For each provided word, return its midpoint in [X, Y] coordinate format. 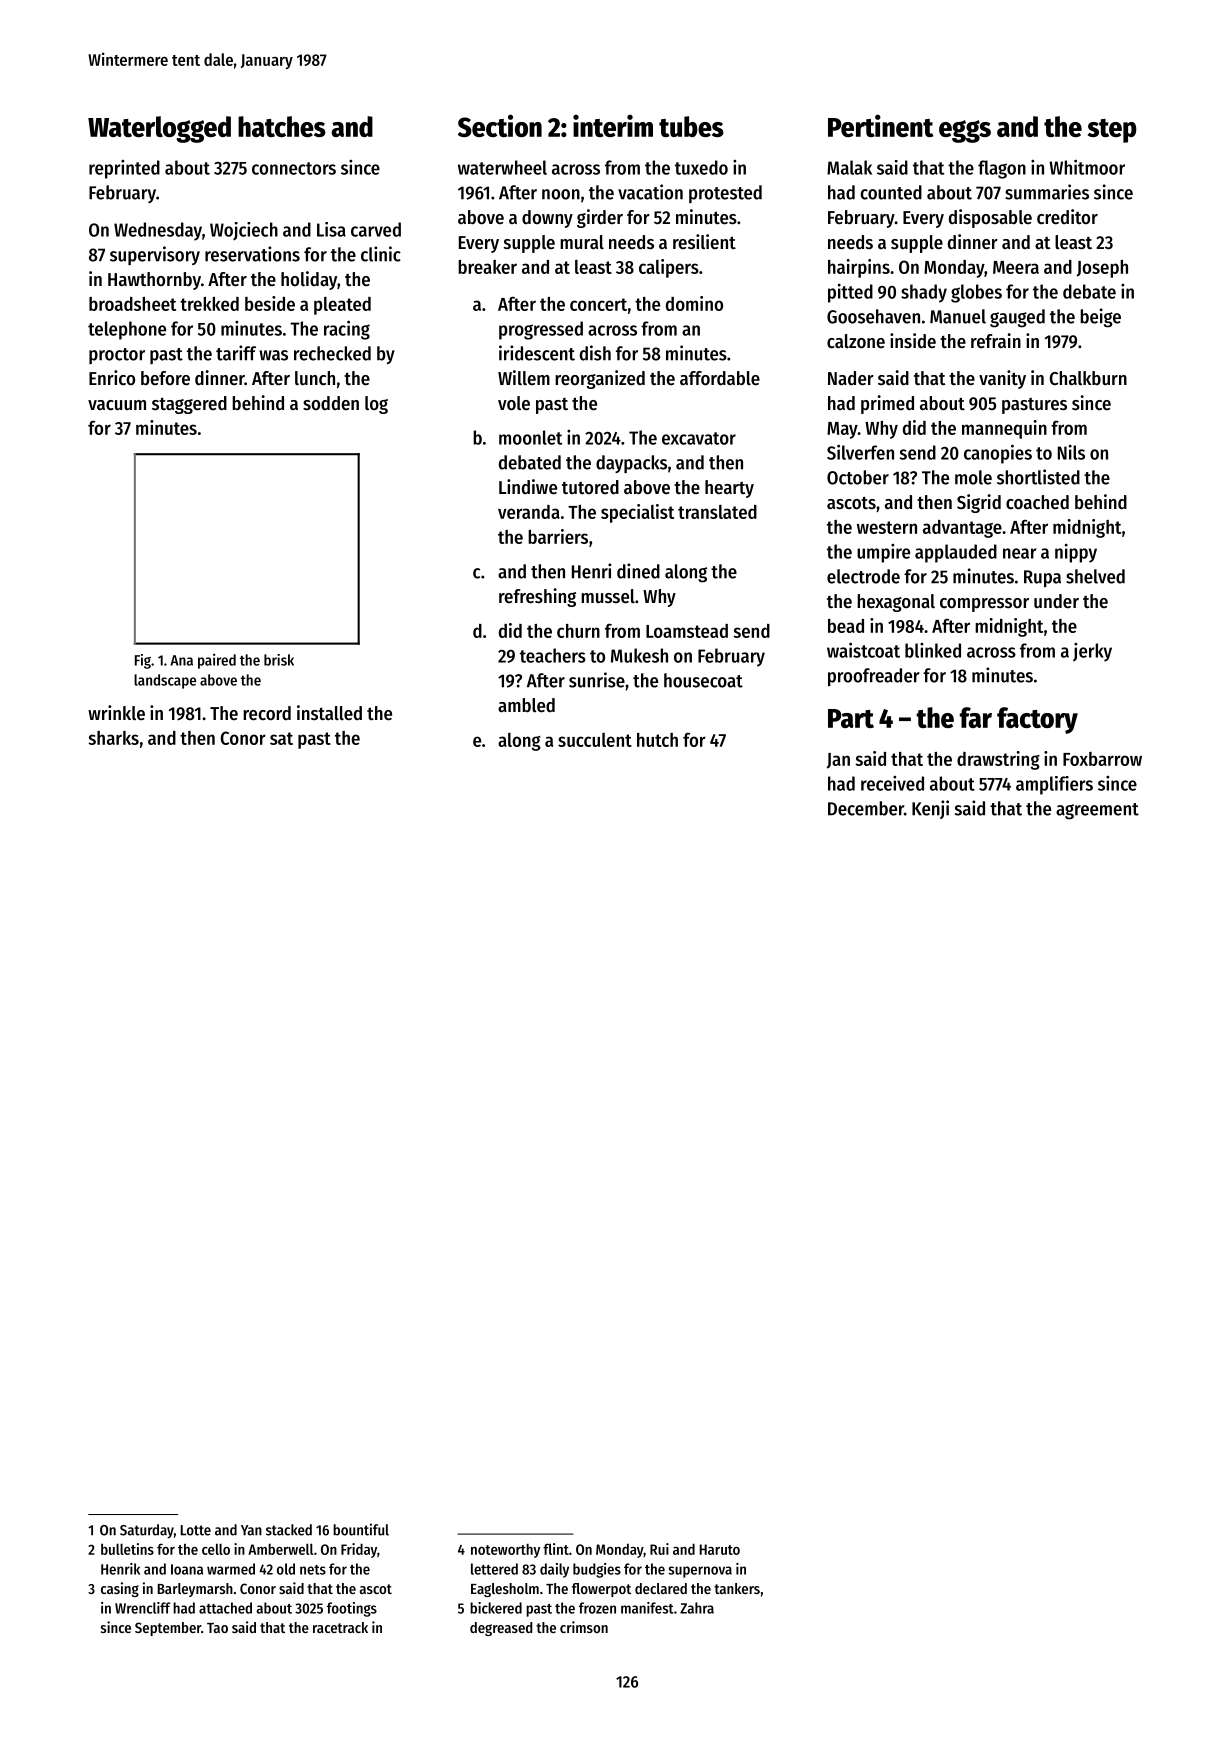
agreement [1097, 811]
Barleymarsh [195, 1590]
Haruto [720, 1549]
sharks [113, 738]
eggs [965, 131]
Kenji [930, 809]
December [866, 808]
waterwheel [502, 167]
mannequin [1004, 429]
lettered [494, 1569]
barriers [558, 536]
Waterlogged [159, 129]
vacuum [117, 405]
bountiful [361, 1529]
